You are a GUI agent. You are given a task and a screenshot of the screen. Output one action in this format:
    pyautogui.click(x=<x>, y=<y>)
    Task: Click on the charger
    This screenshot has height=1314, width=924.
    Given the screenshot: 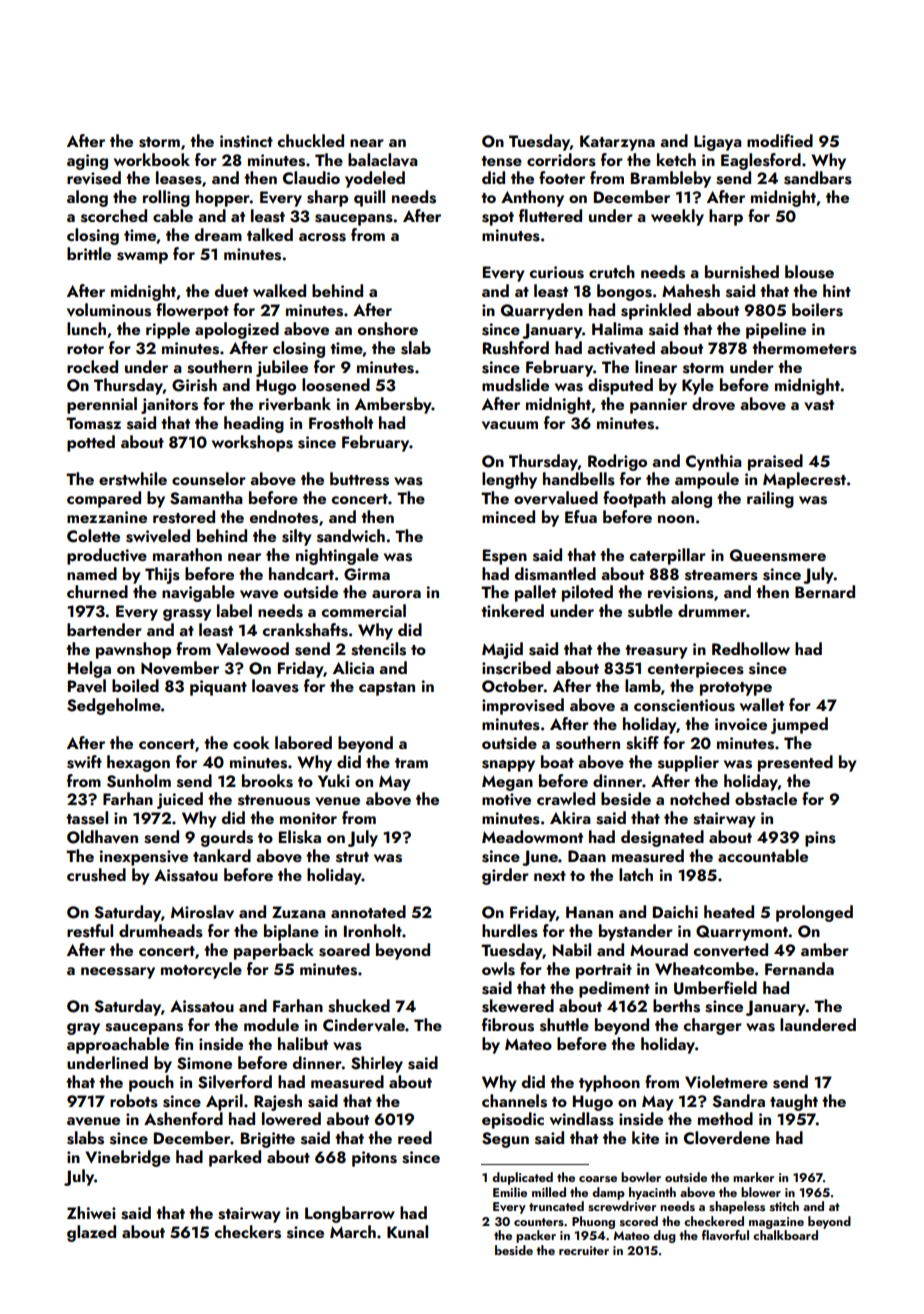 What is the action you would take?
    pyautogui.click(x=712, y=1026)
